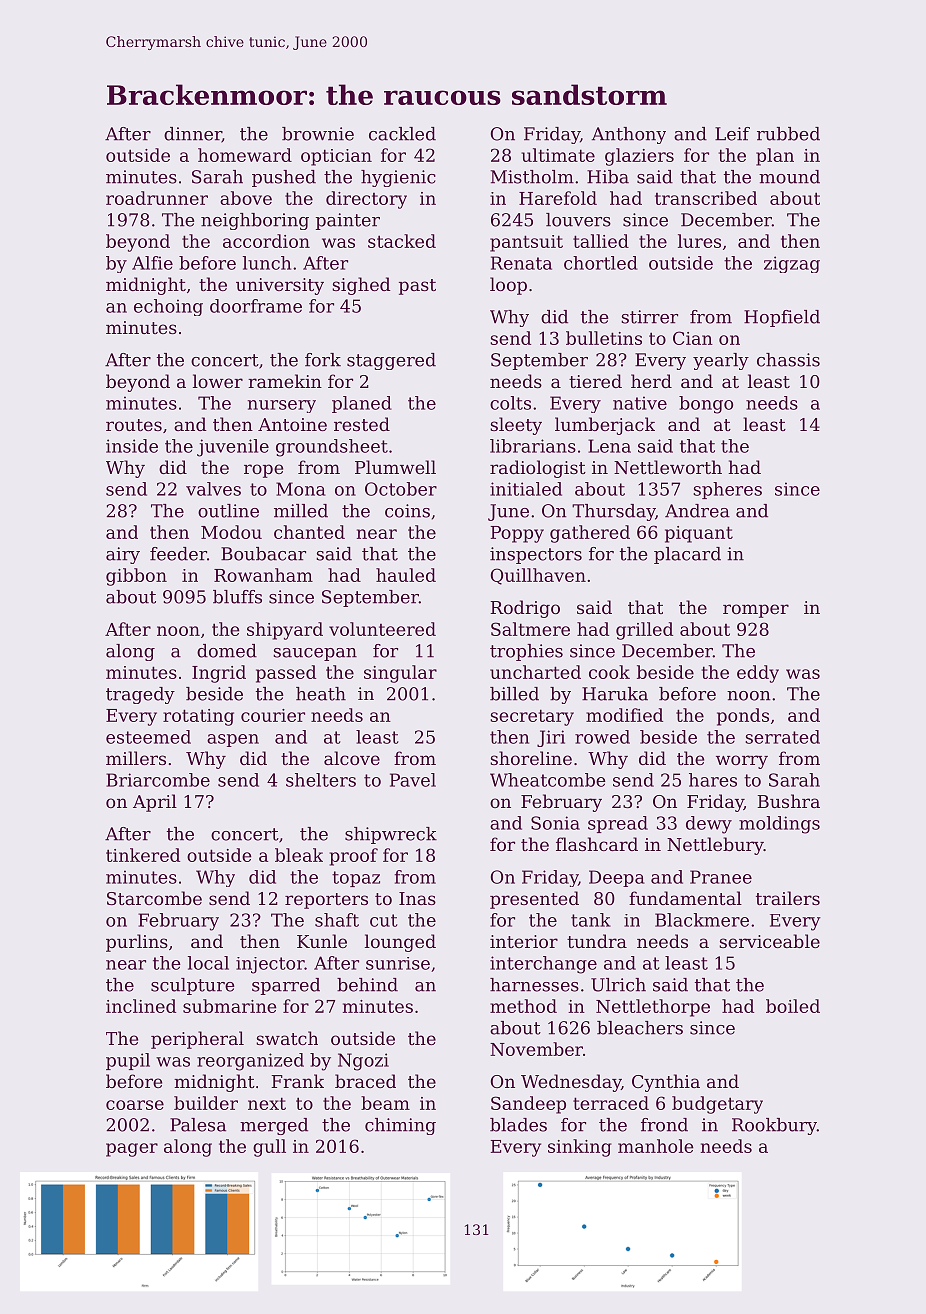 The width and height of the screenshot is (926, 1314). Describe the element at coordinates (143, 855) in the screenshot. I see `tinkered` at that location.
